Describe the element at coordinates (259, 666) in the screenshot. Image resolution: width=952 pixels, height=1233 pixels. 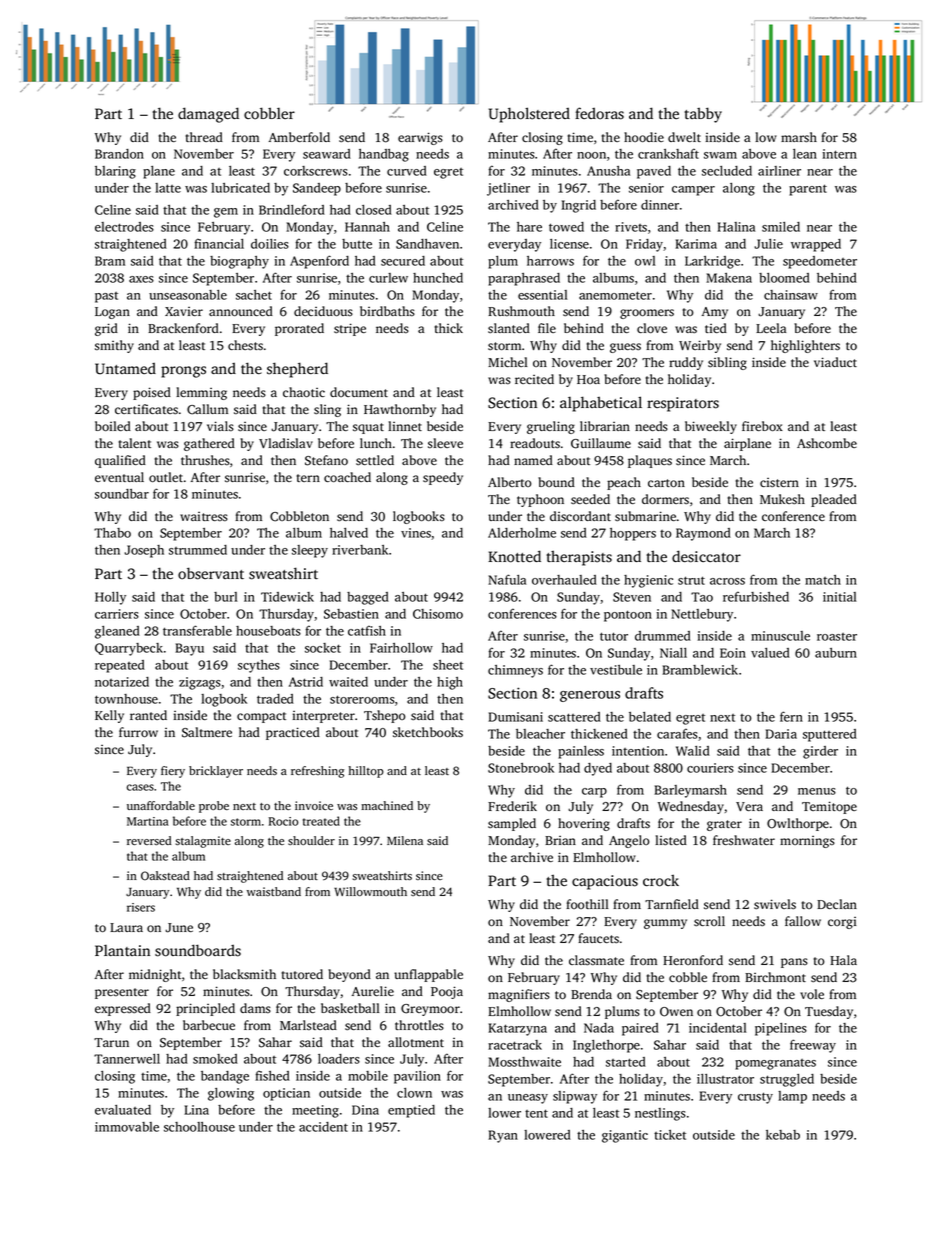
I see `scythes` at that location.
